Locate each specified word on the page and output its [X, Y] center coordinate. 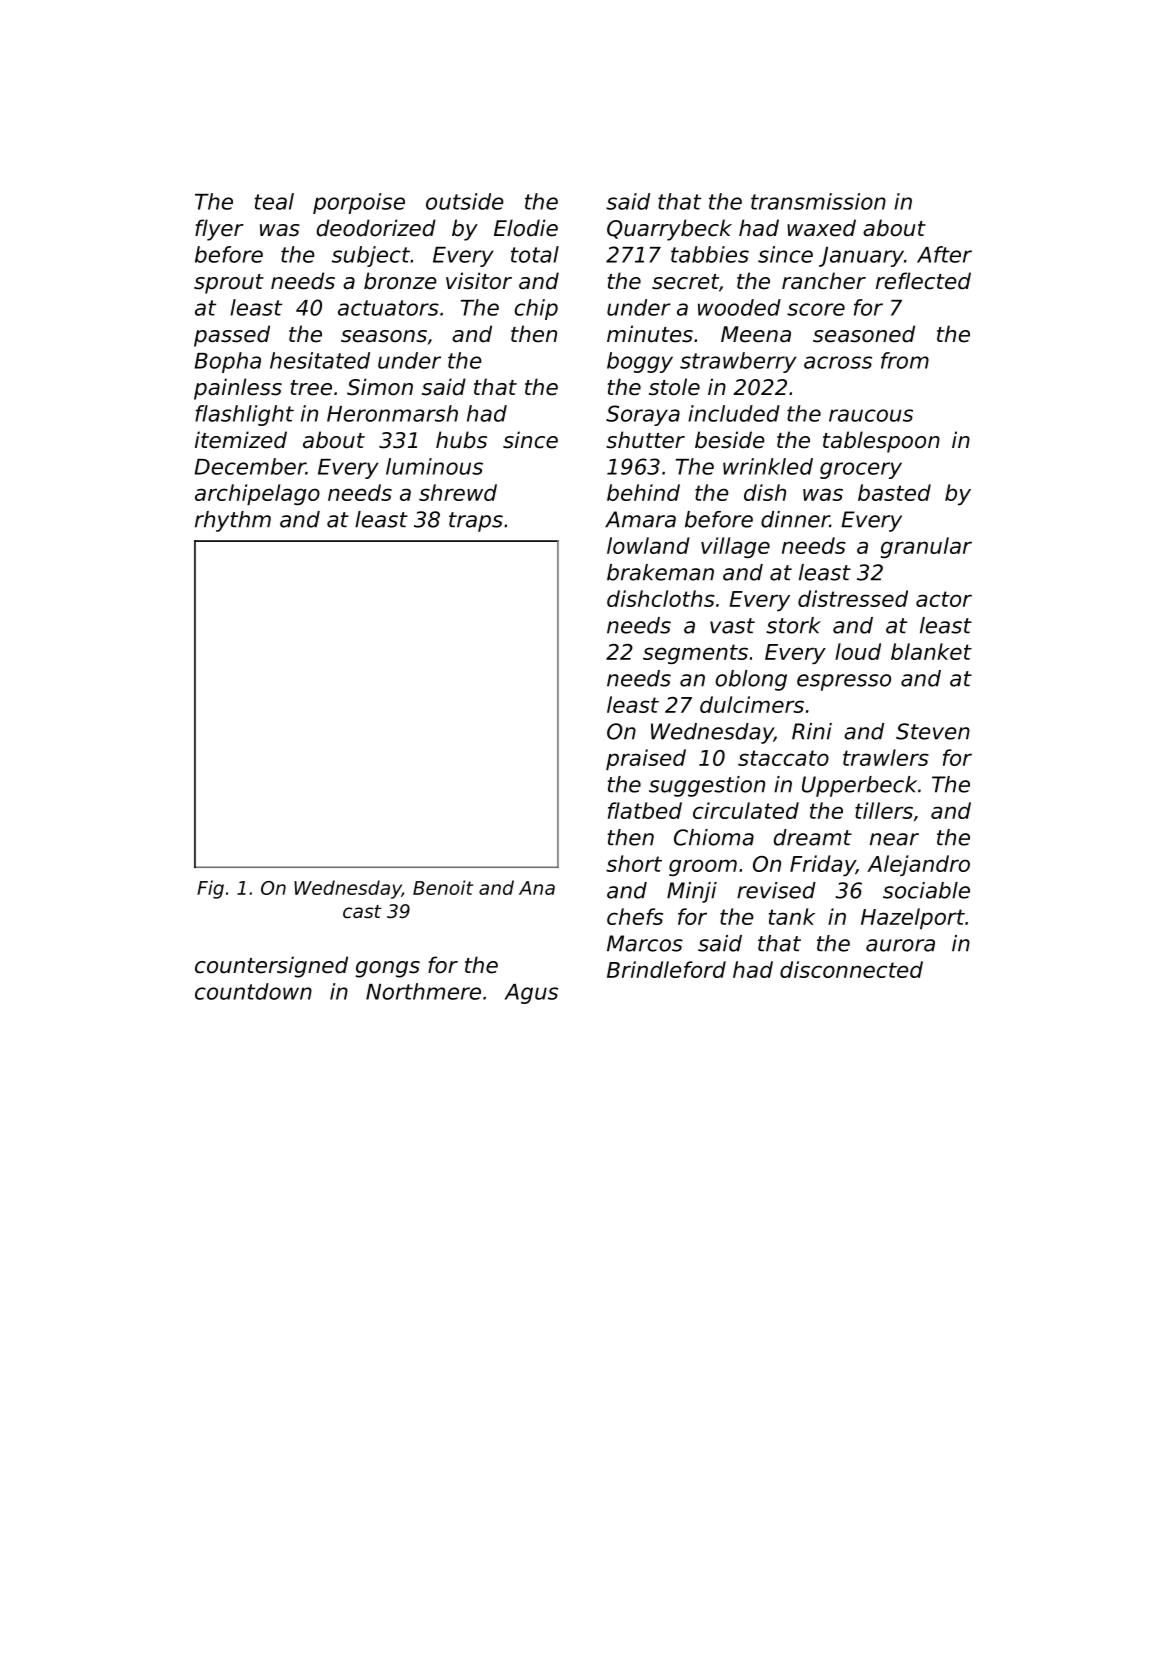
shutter [645, 440]
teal [274, 201]
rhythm [233, 521]
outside [465, 201]
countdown [253, 991]
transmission [818, 201]
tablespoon [881, 442]
